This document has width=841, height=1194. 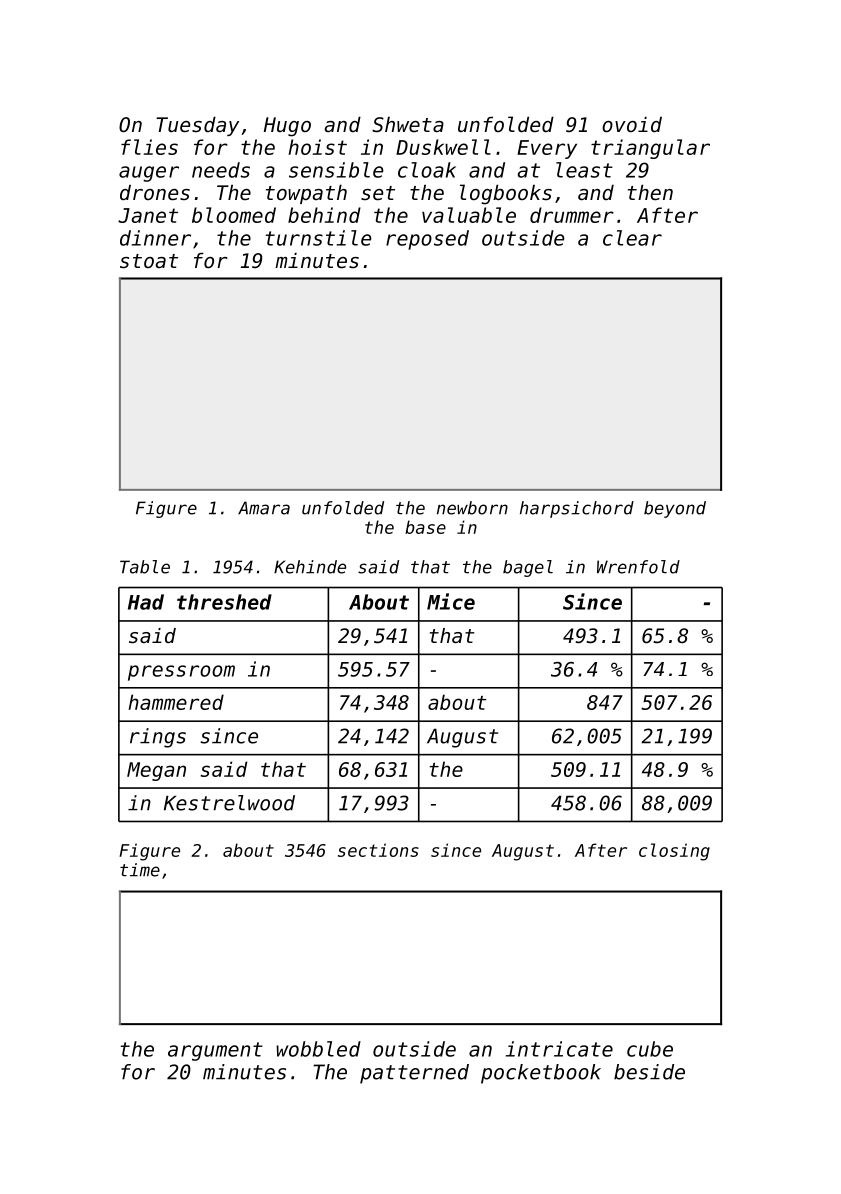 What do you see at coordinates (145, 567) in the document?
I see `Table` at bounding box center [145, 567].
